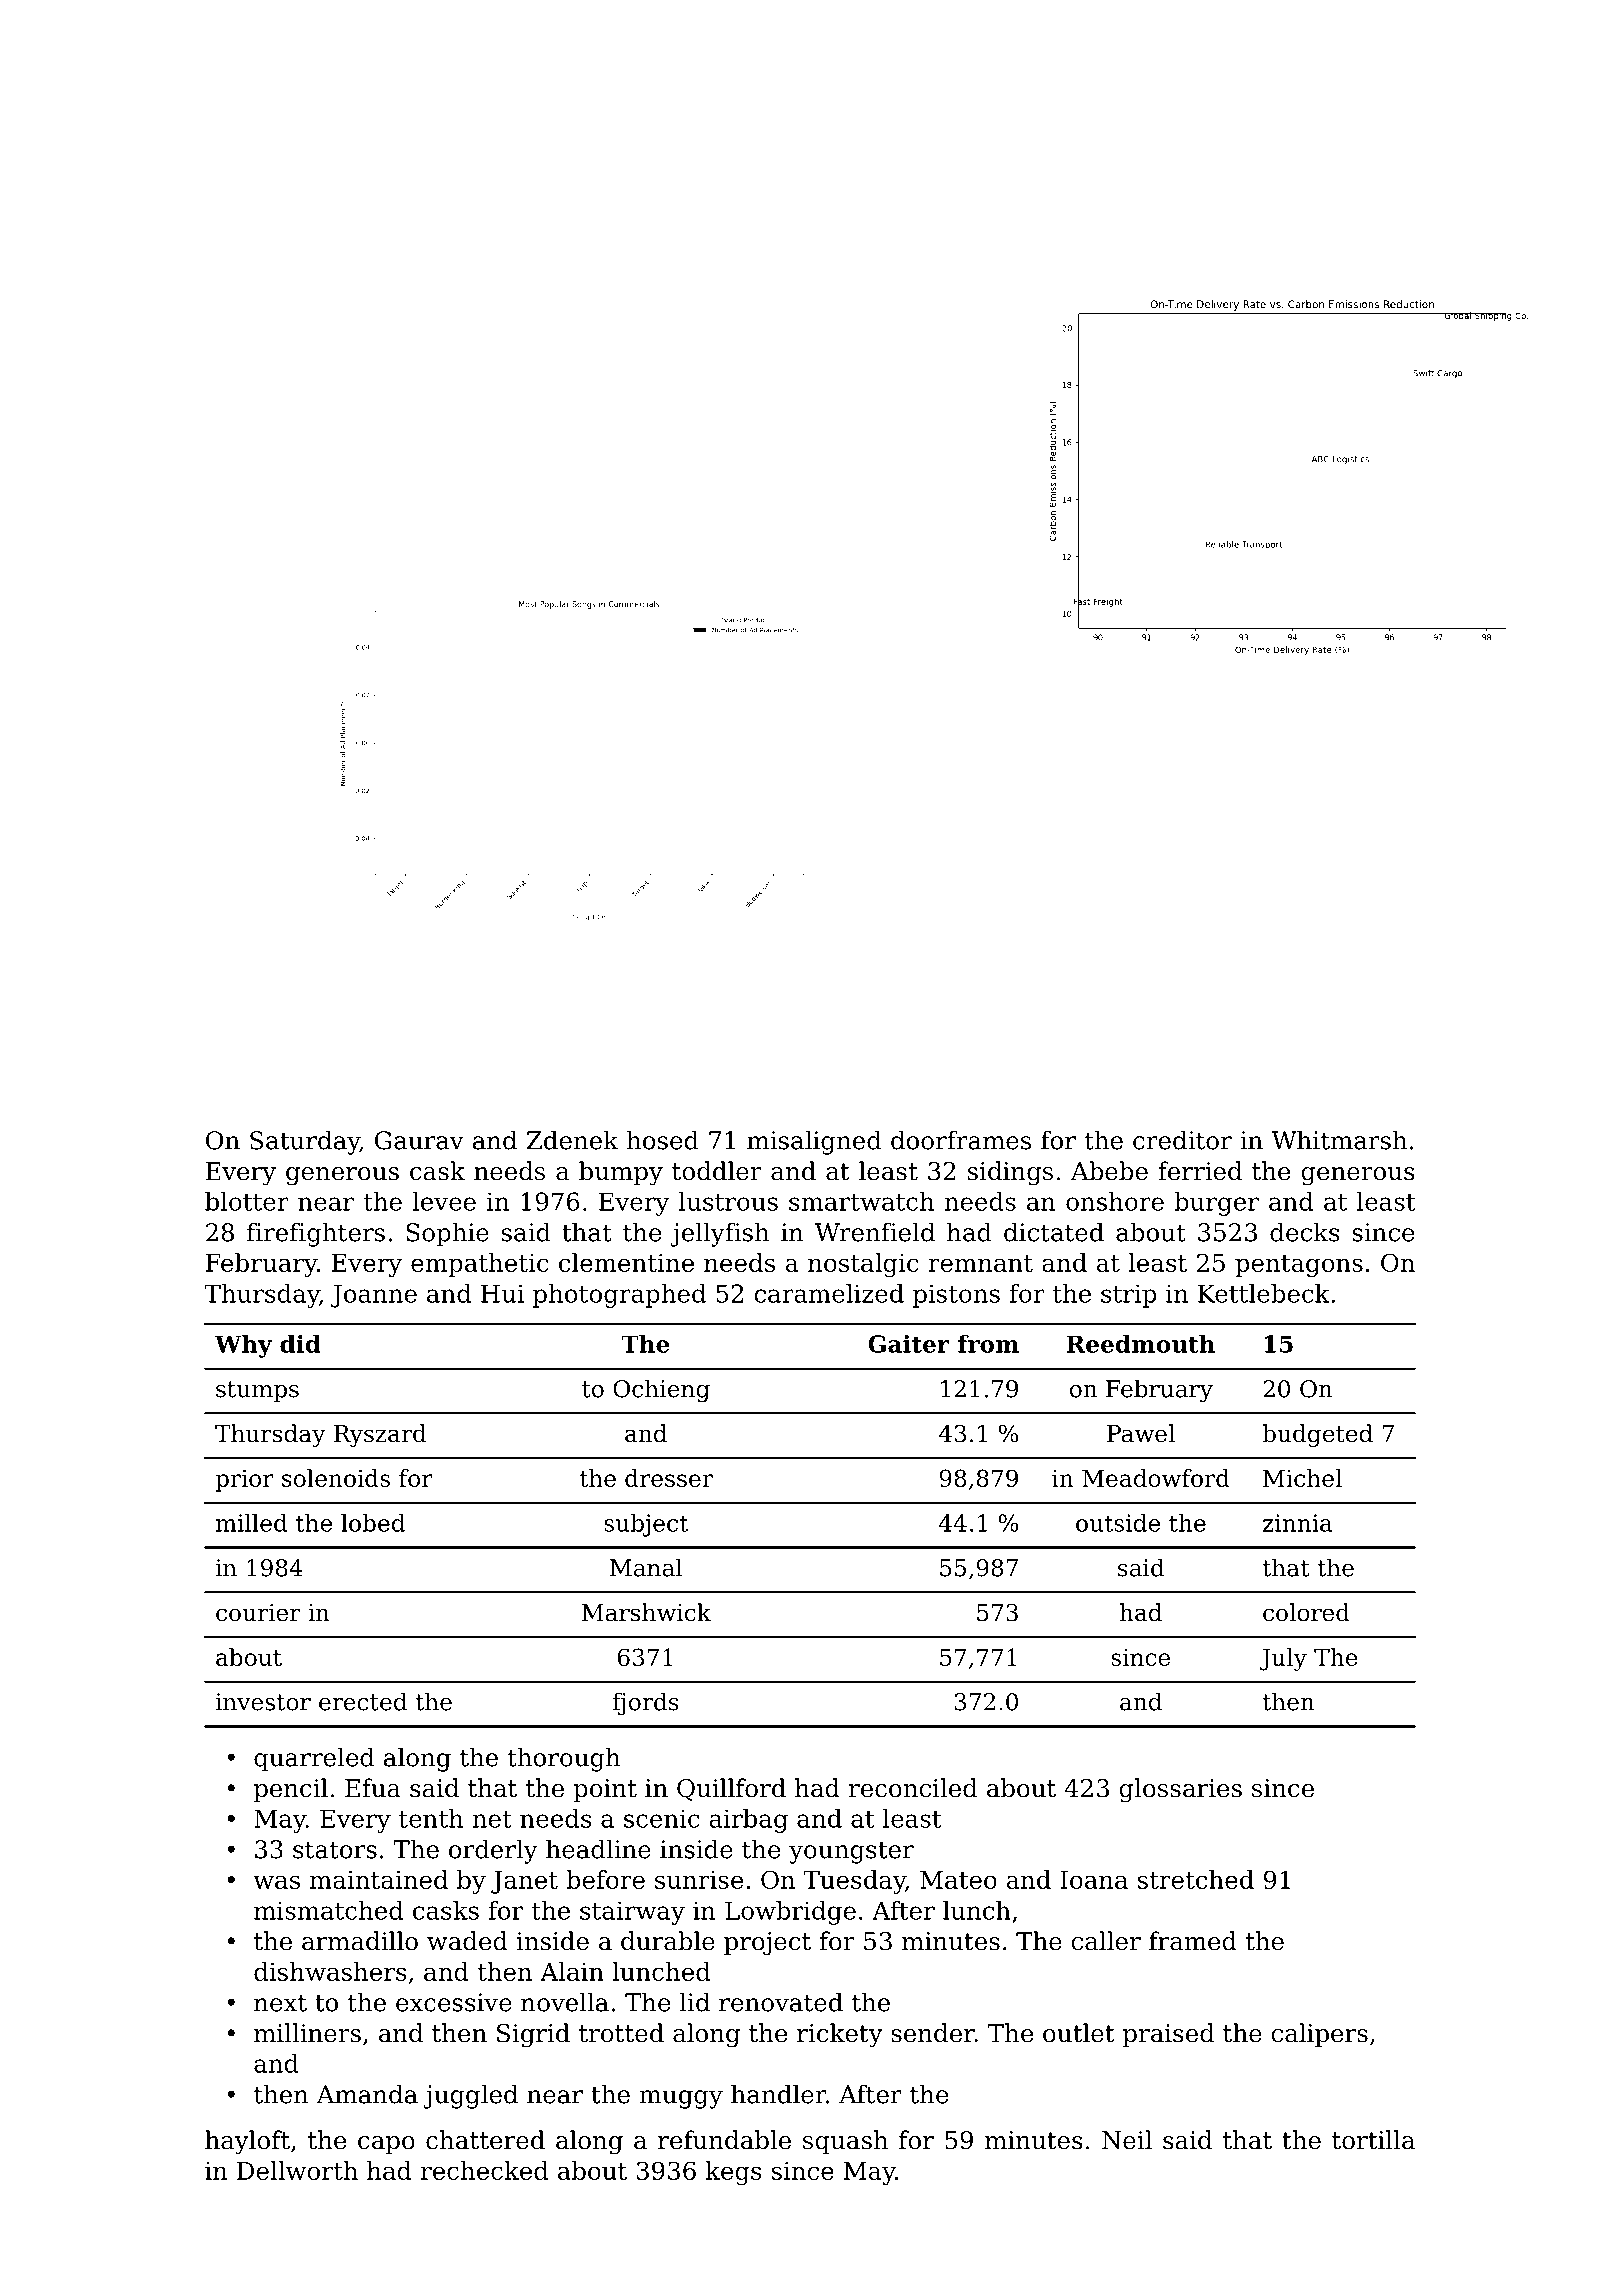  I want to click on outlet, so click(1079, 2033).
